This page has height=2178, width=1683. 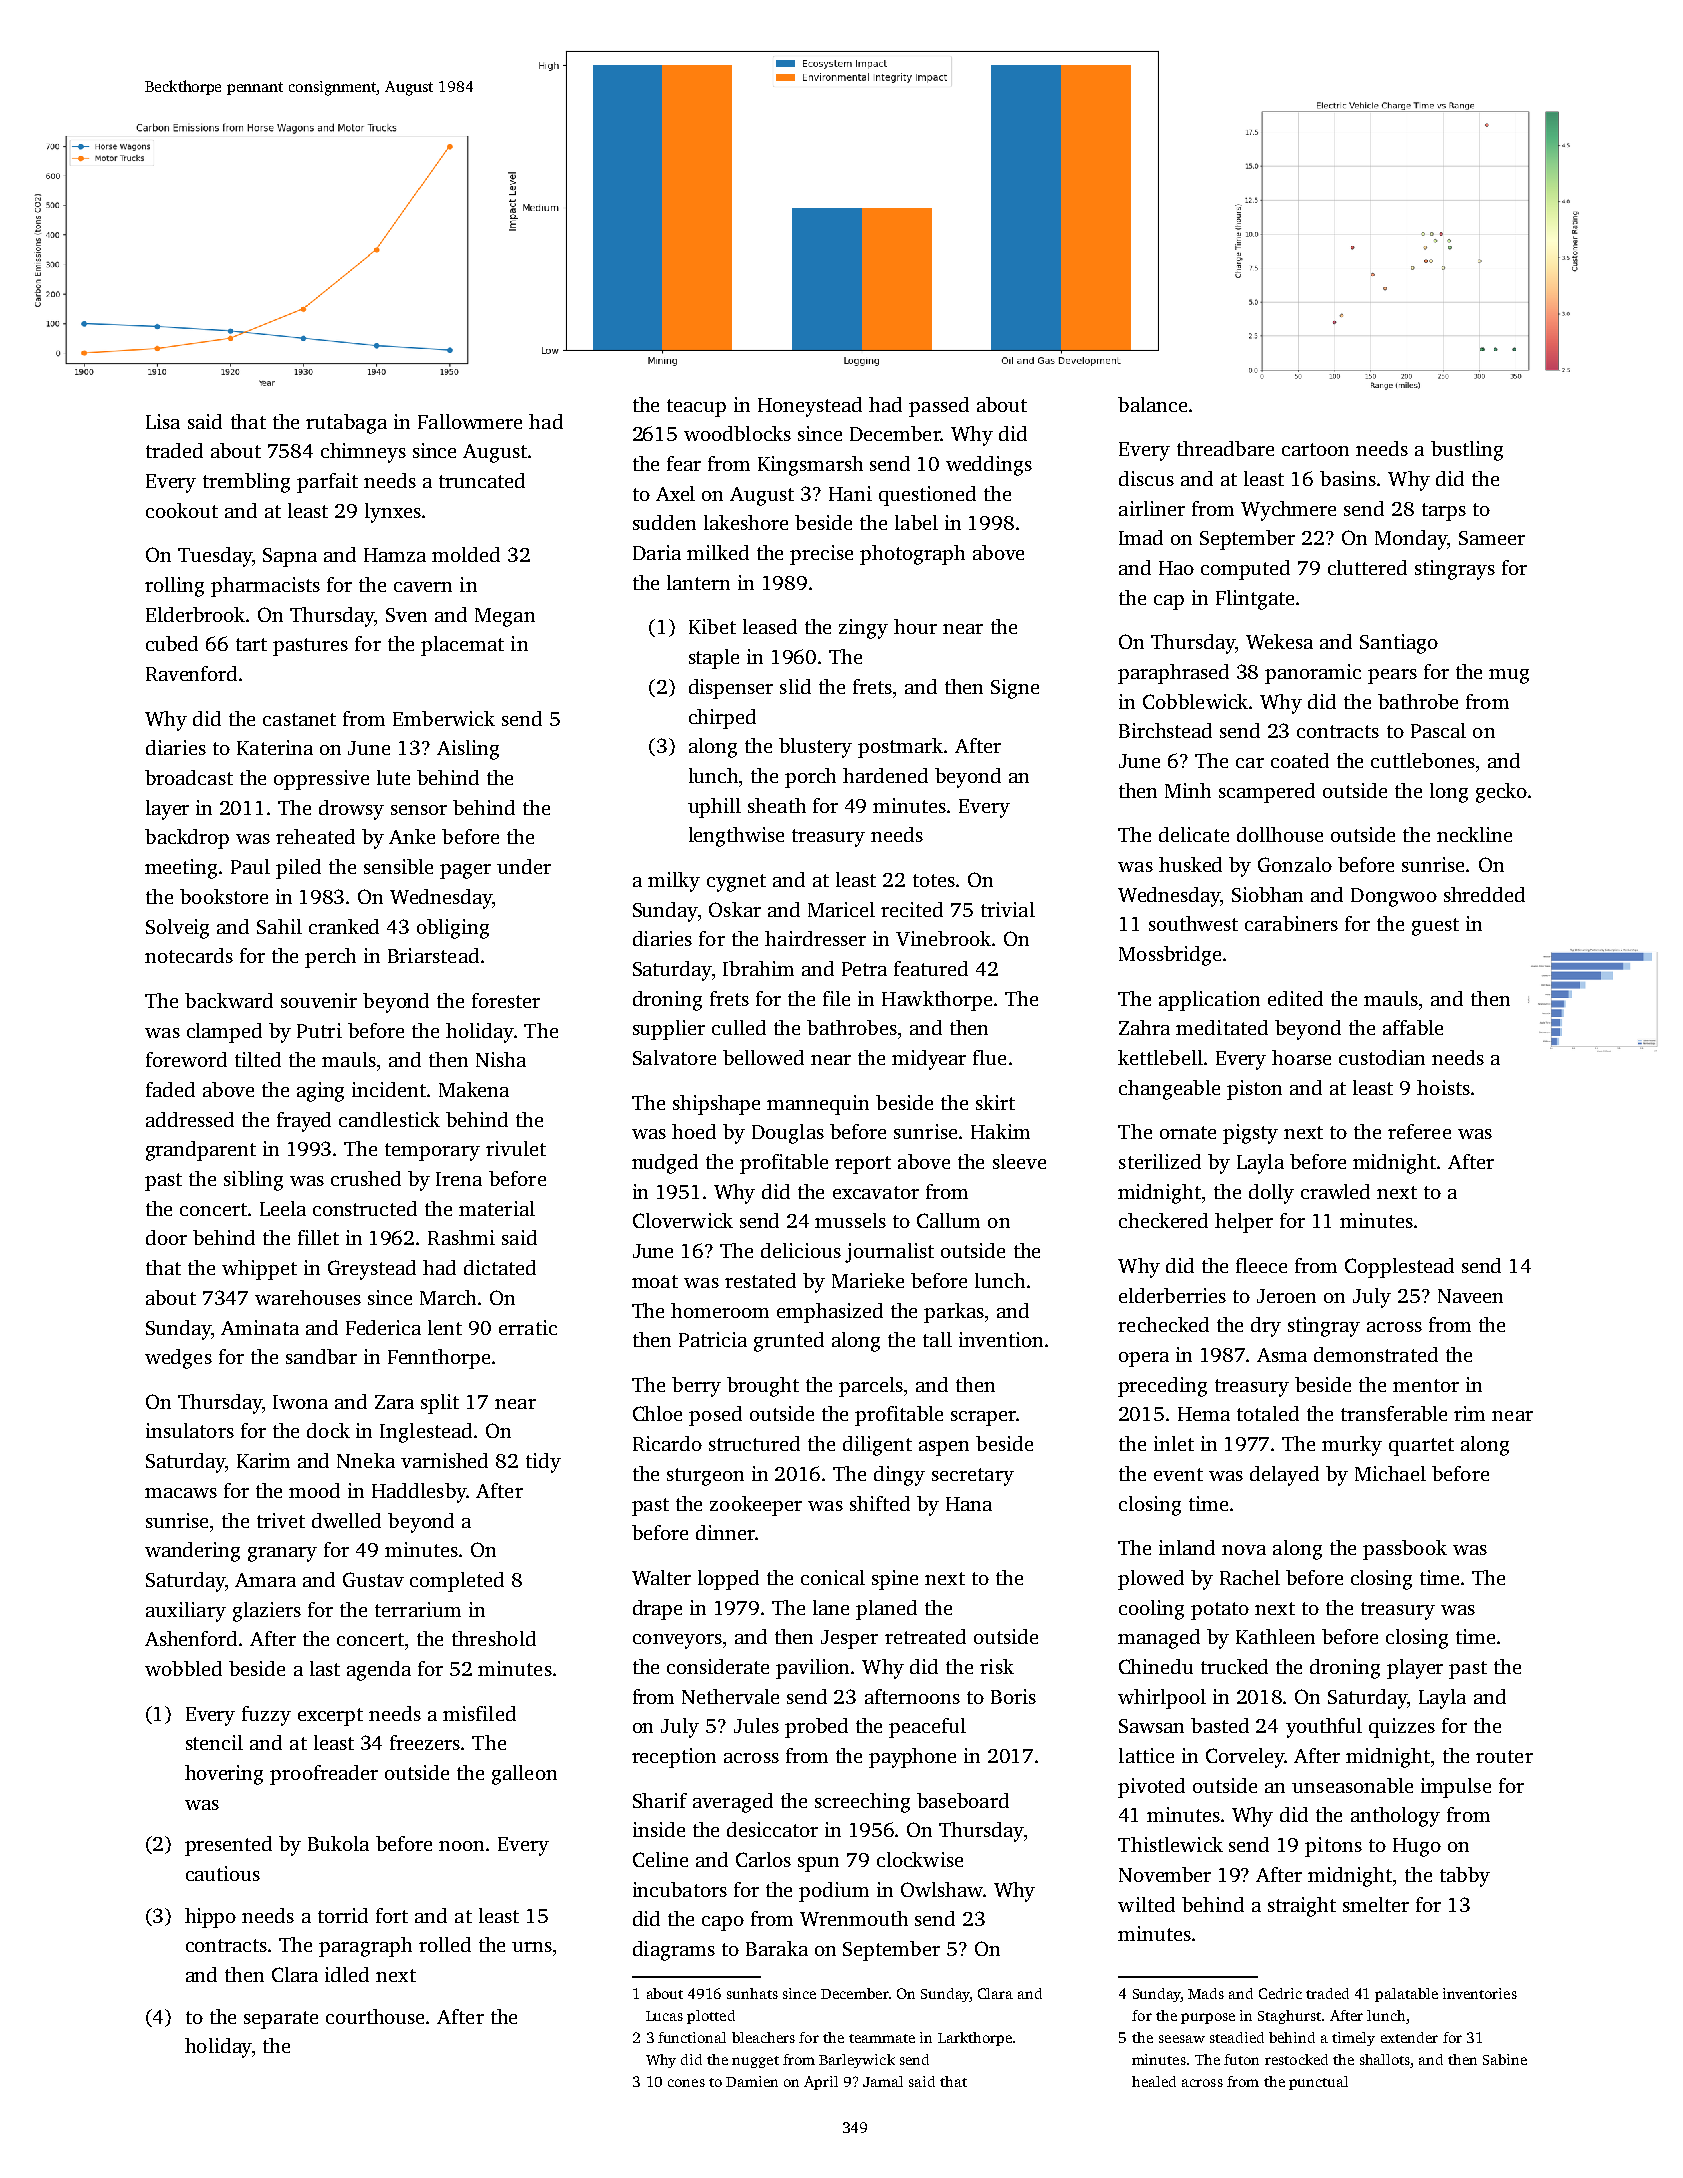 What do you see at coordinates (674, 1758) in the page?
I see `reception` at bounding box center [674, 1758].
